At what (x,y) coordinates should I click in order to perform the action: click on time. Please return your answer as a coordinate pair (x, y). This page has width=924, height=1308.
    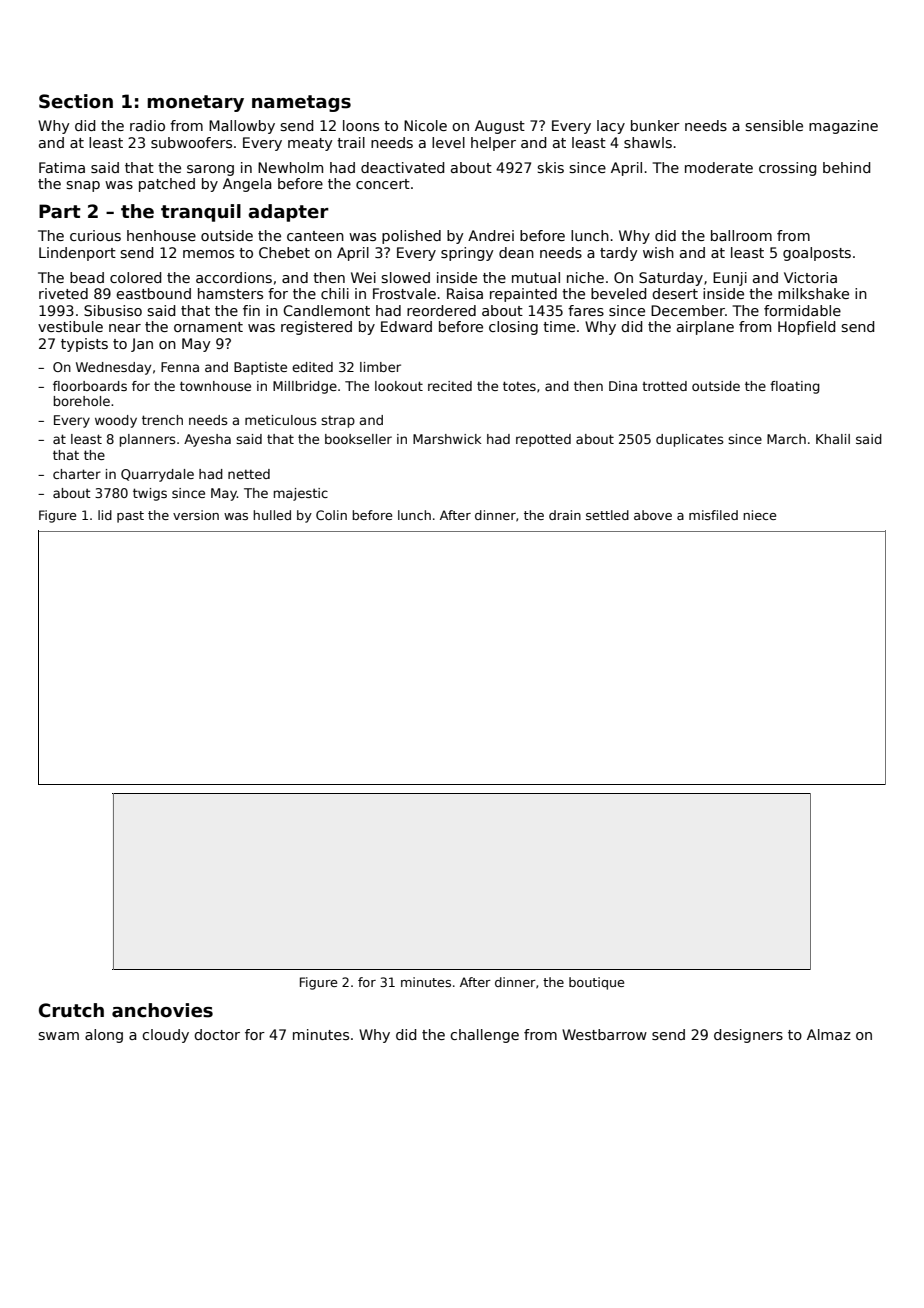
    Looking at the image, I should click on (559, 326).
